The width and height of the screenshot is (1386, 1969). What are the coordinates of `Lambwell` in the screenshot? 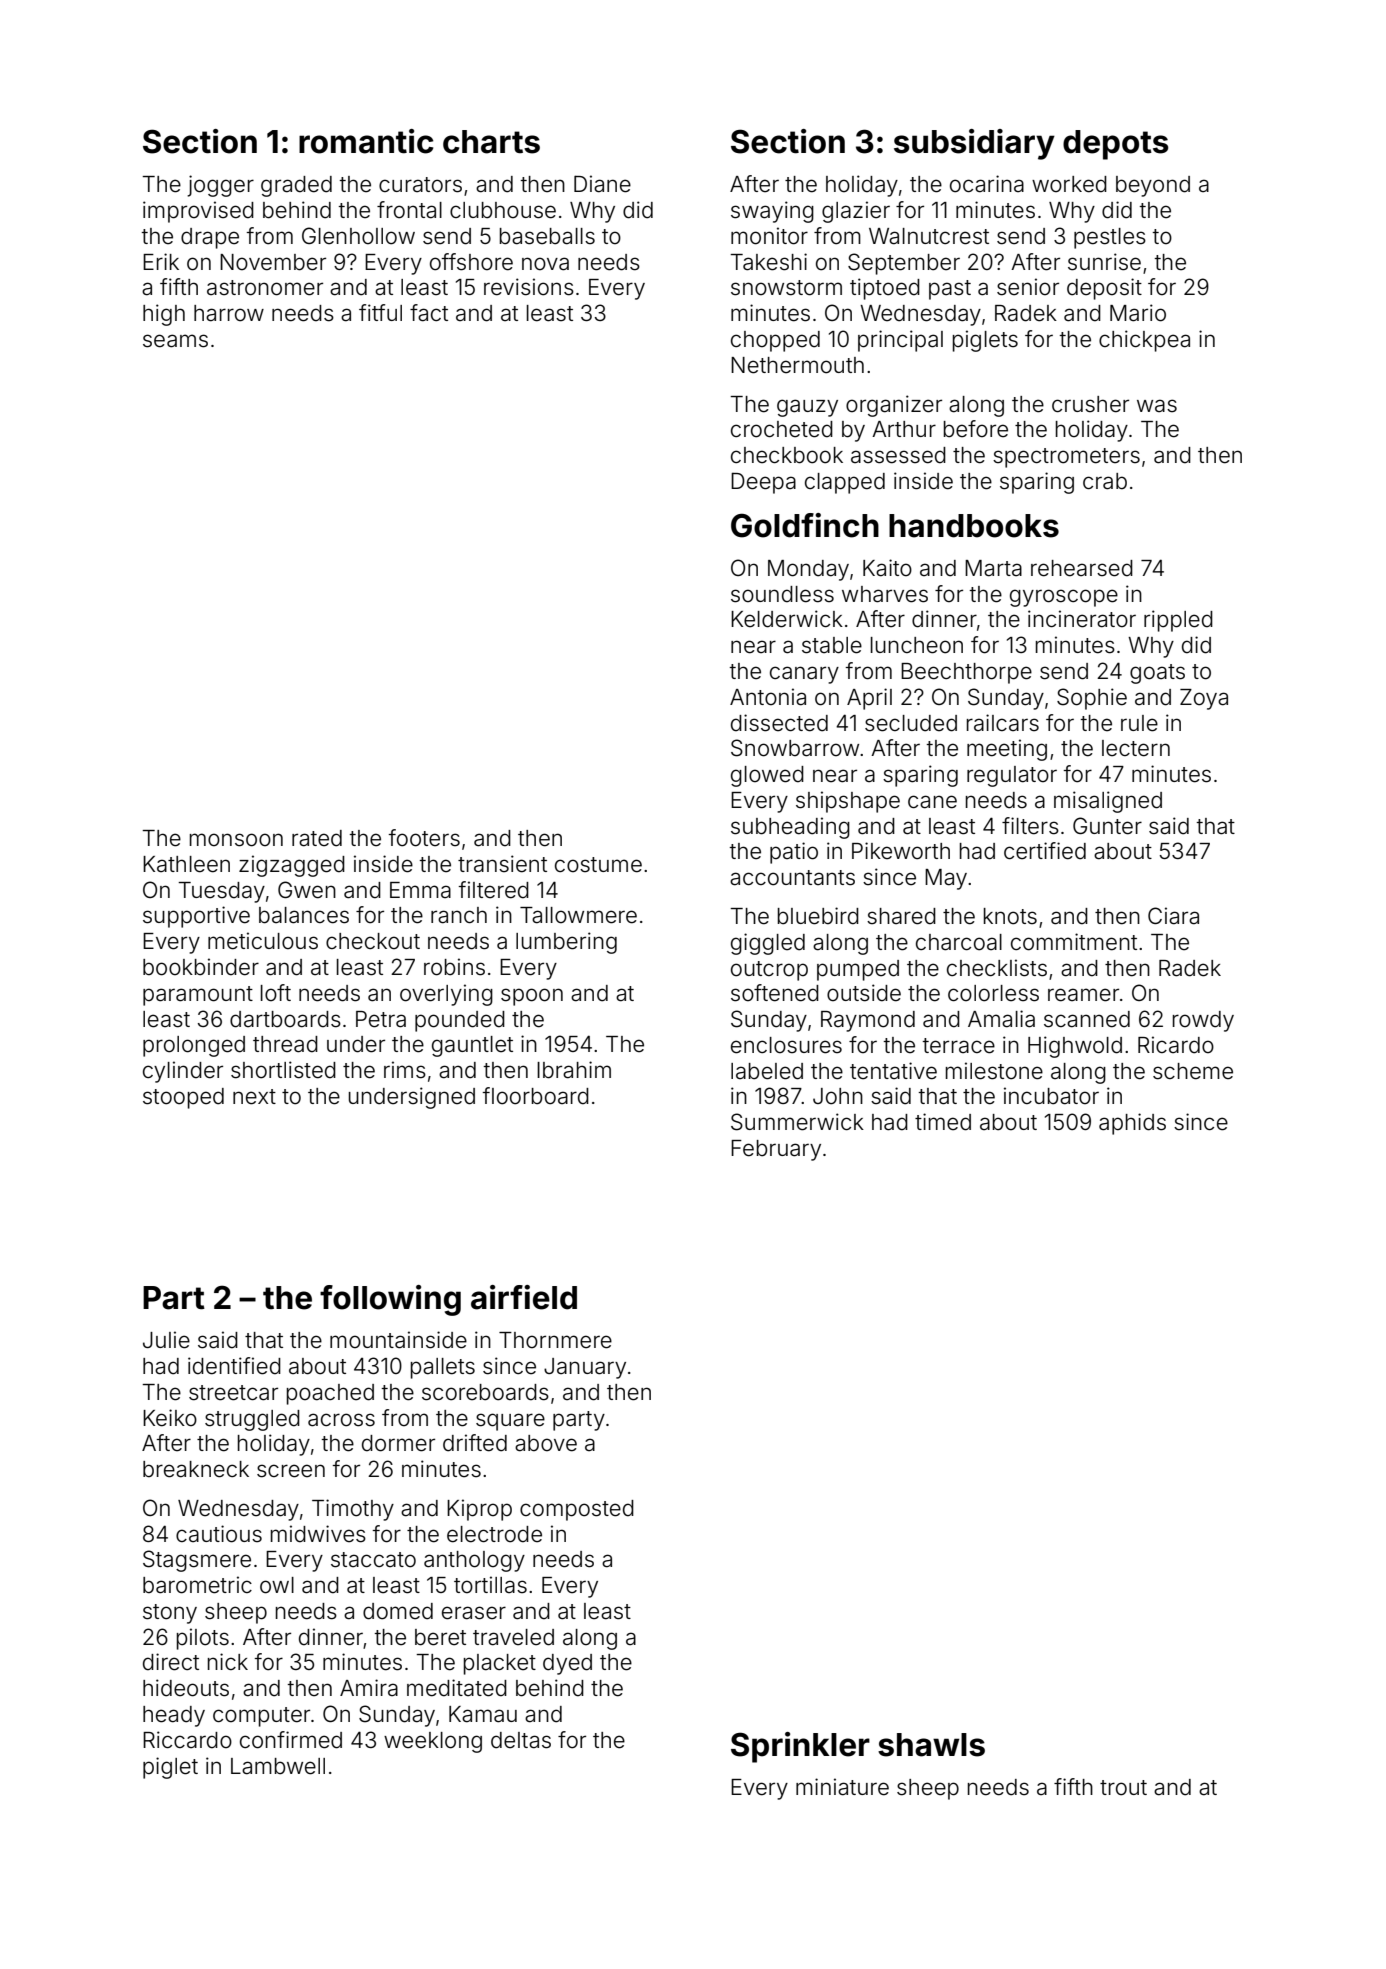 It's located at (278, 1766).
